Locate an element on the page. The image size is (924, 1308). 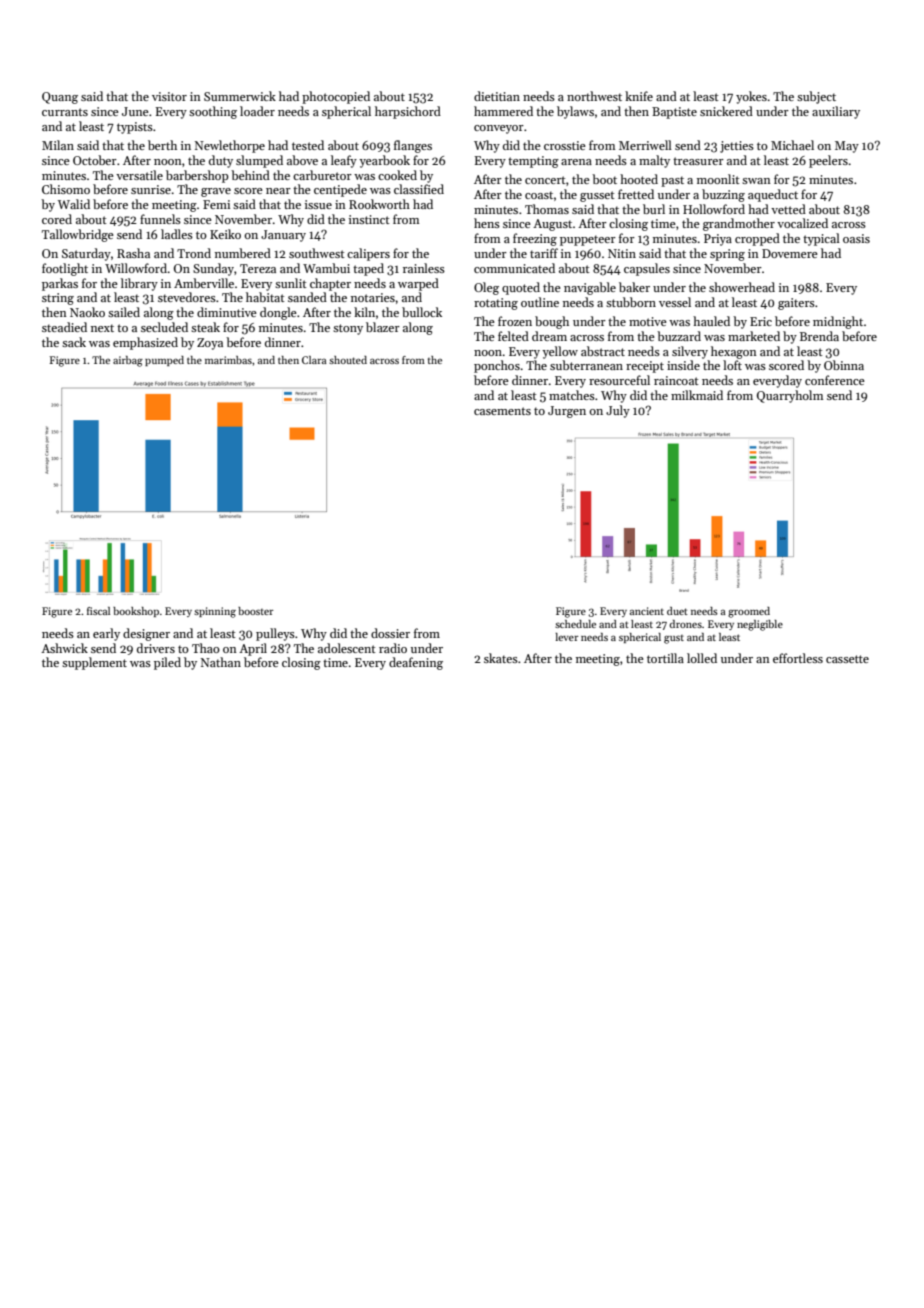
dietitian is located at coordinates (497, 96).
